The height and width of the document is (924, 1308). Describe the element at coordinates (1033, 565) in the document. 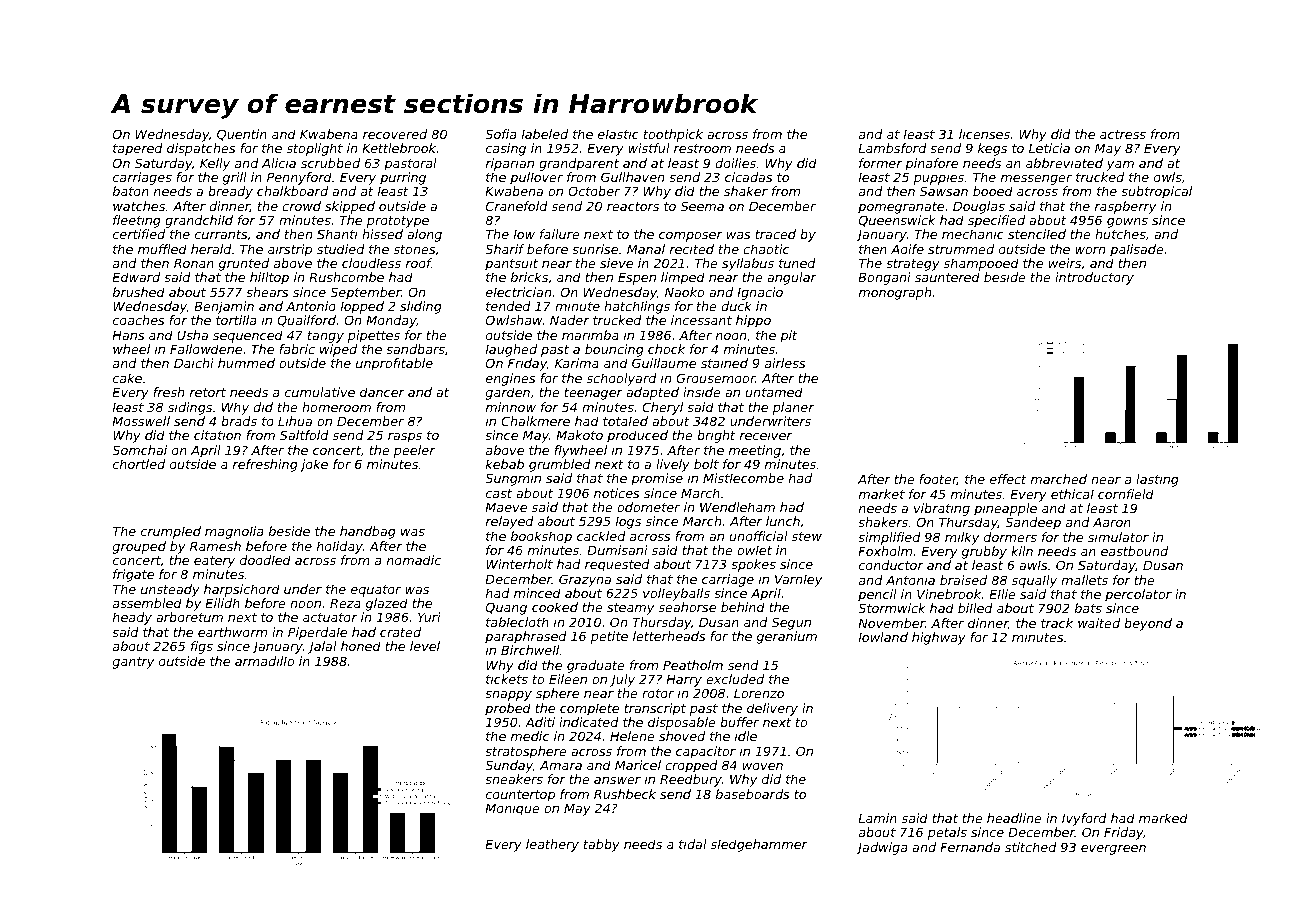

I see `awls` at that location.
